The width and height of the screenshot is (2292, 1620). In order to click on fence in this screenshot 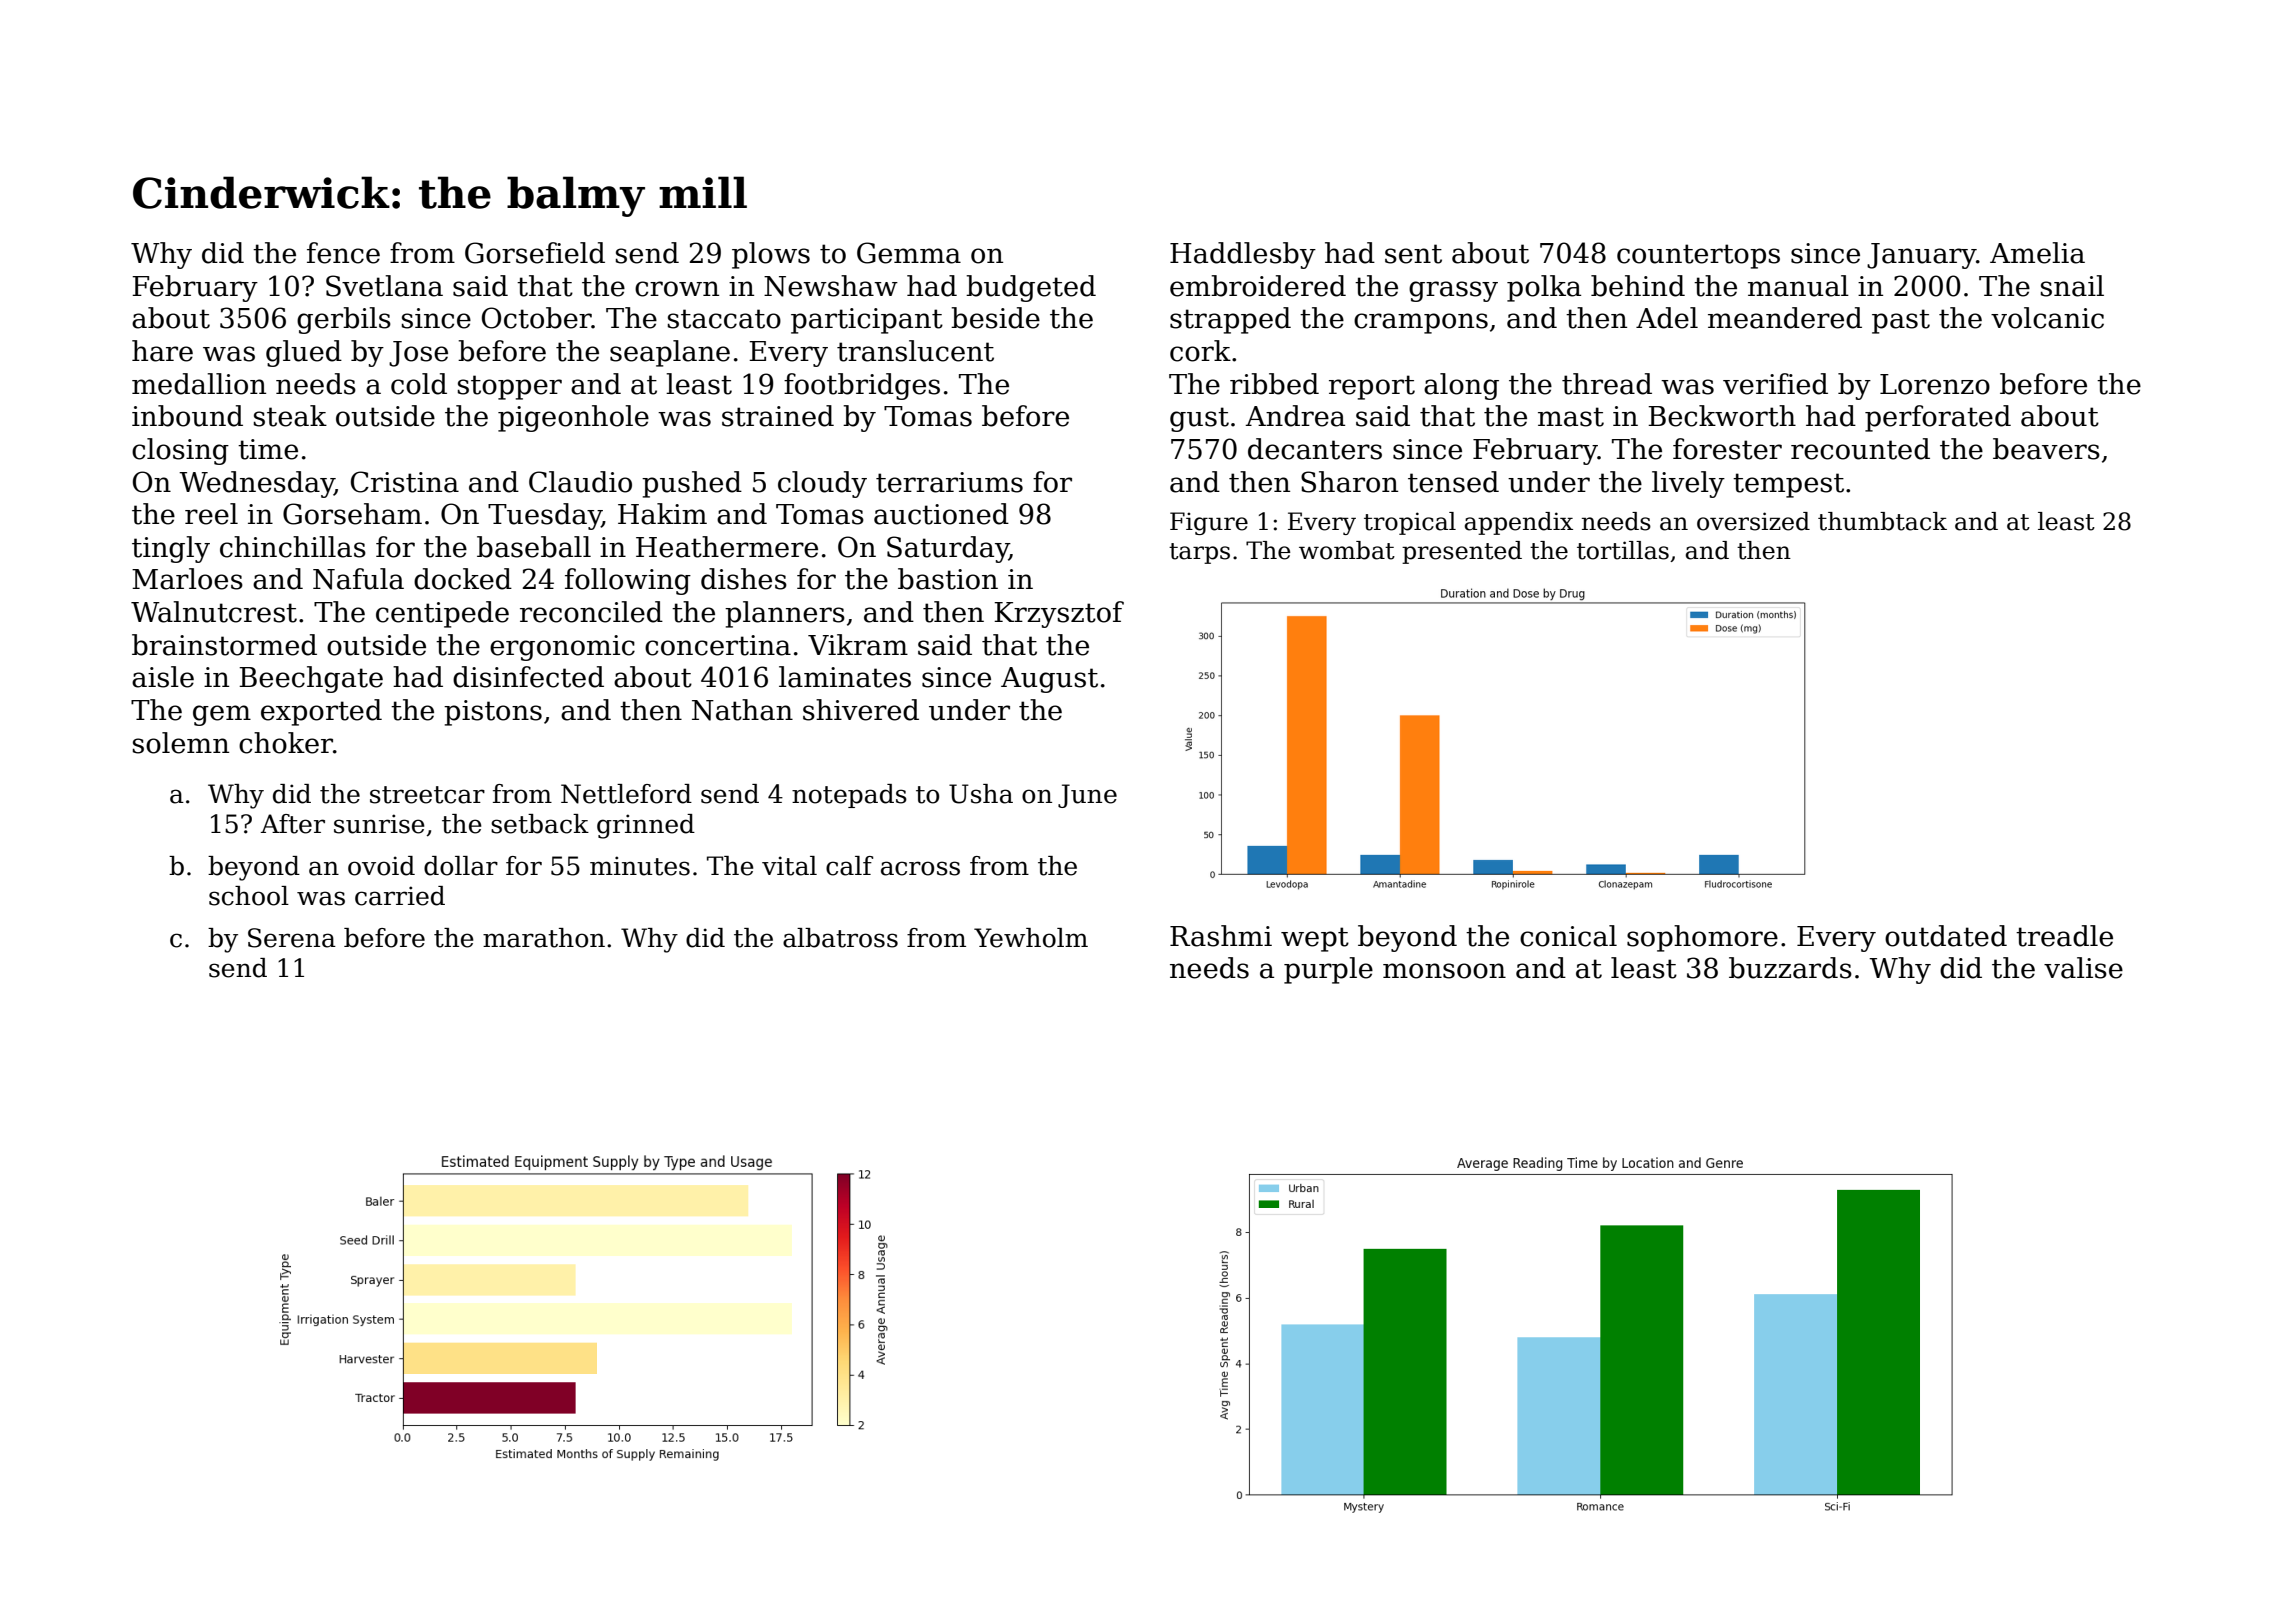, I will do `click(343, 253)`.
